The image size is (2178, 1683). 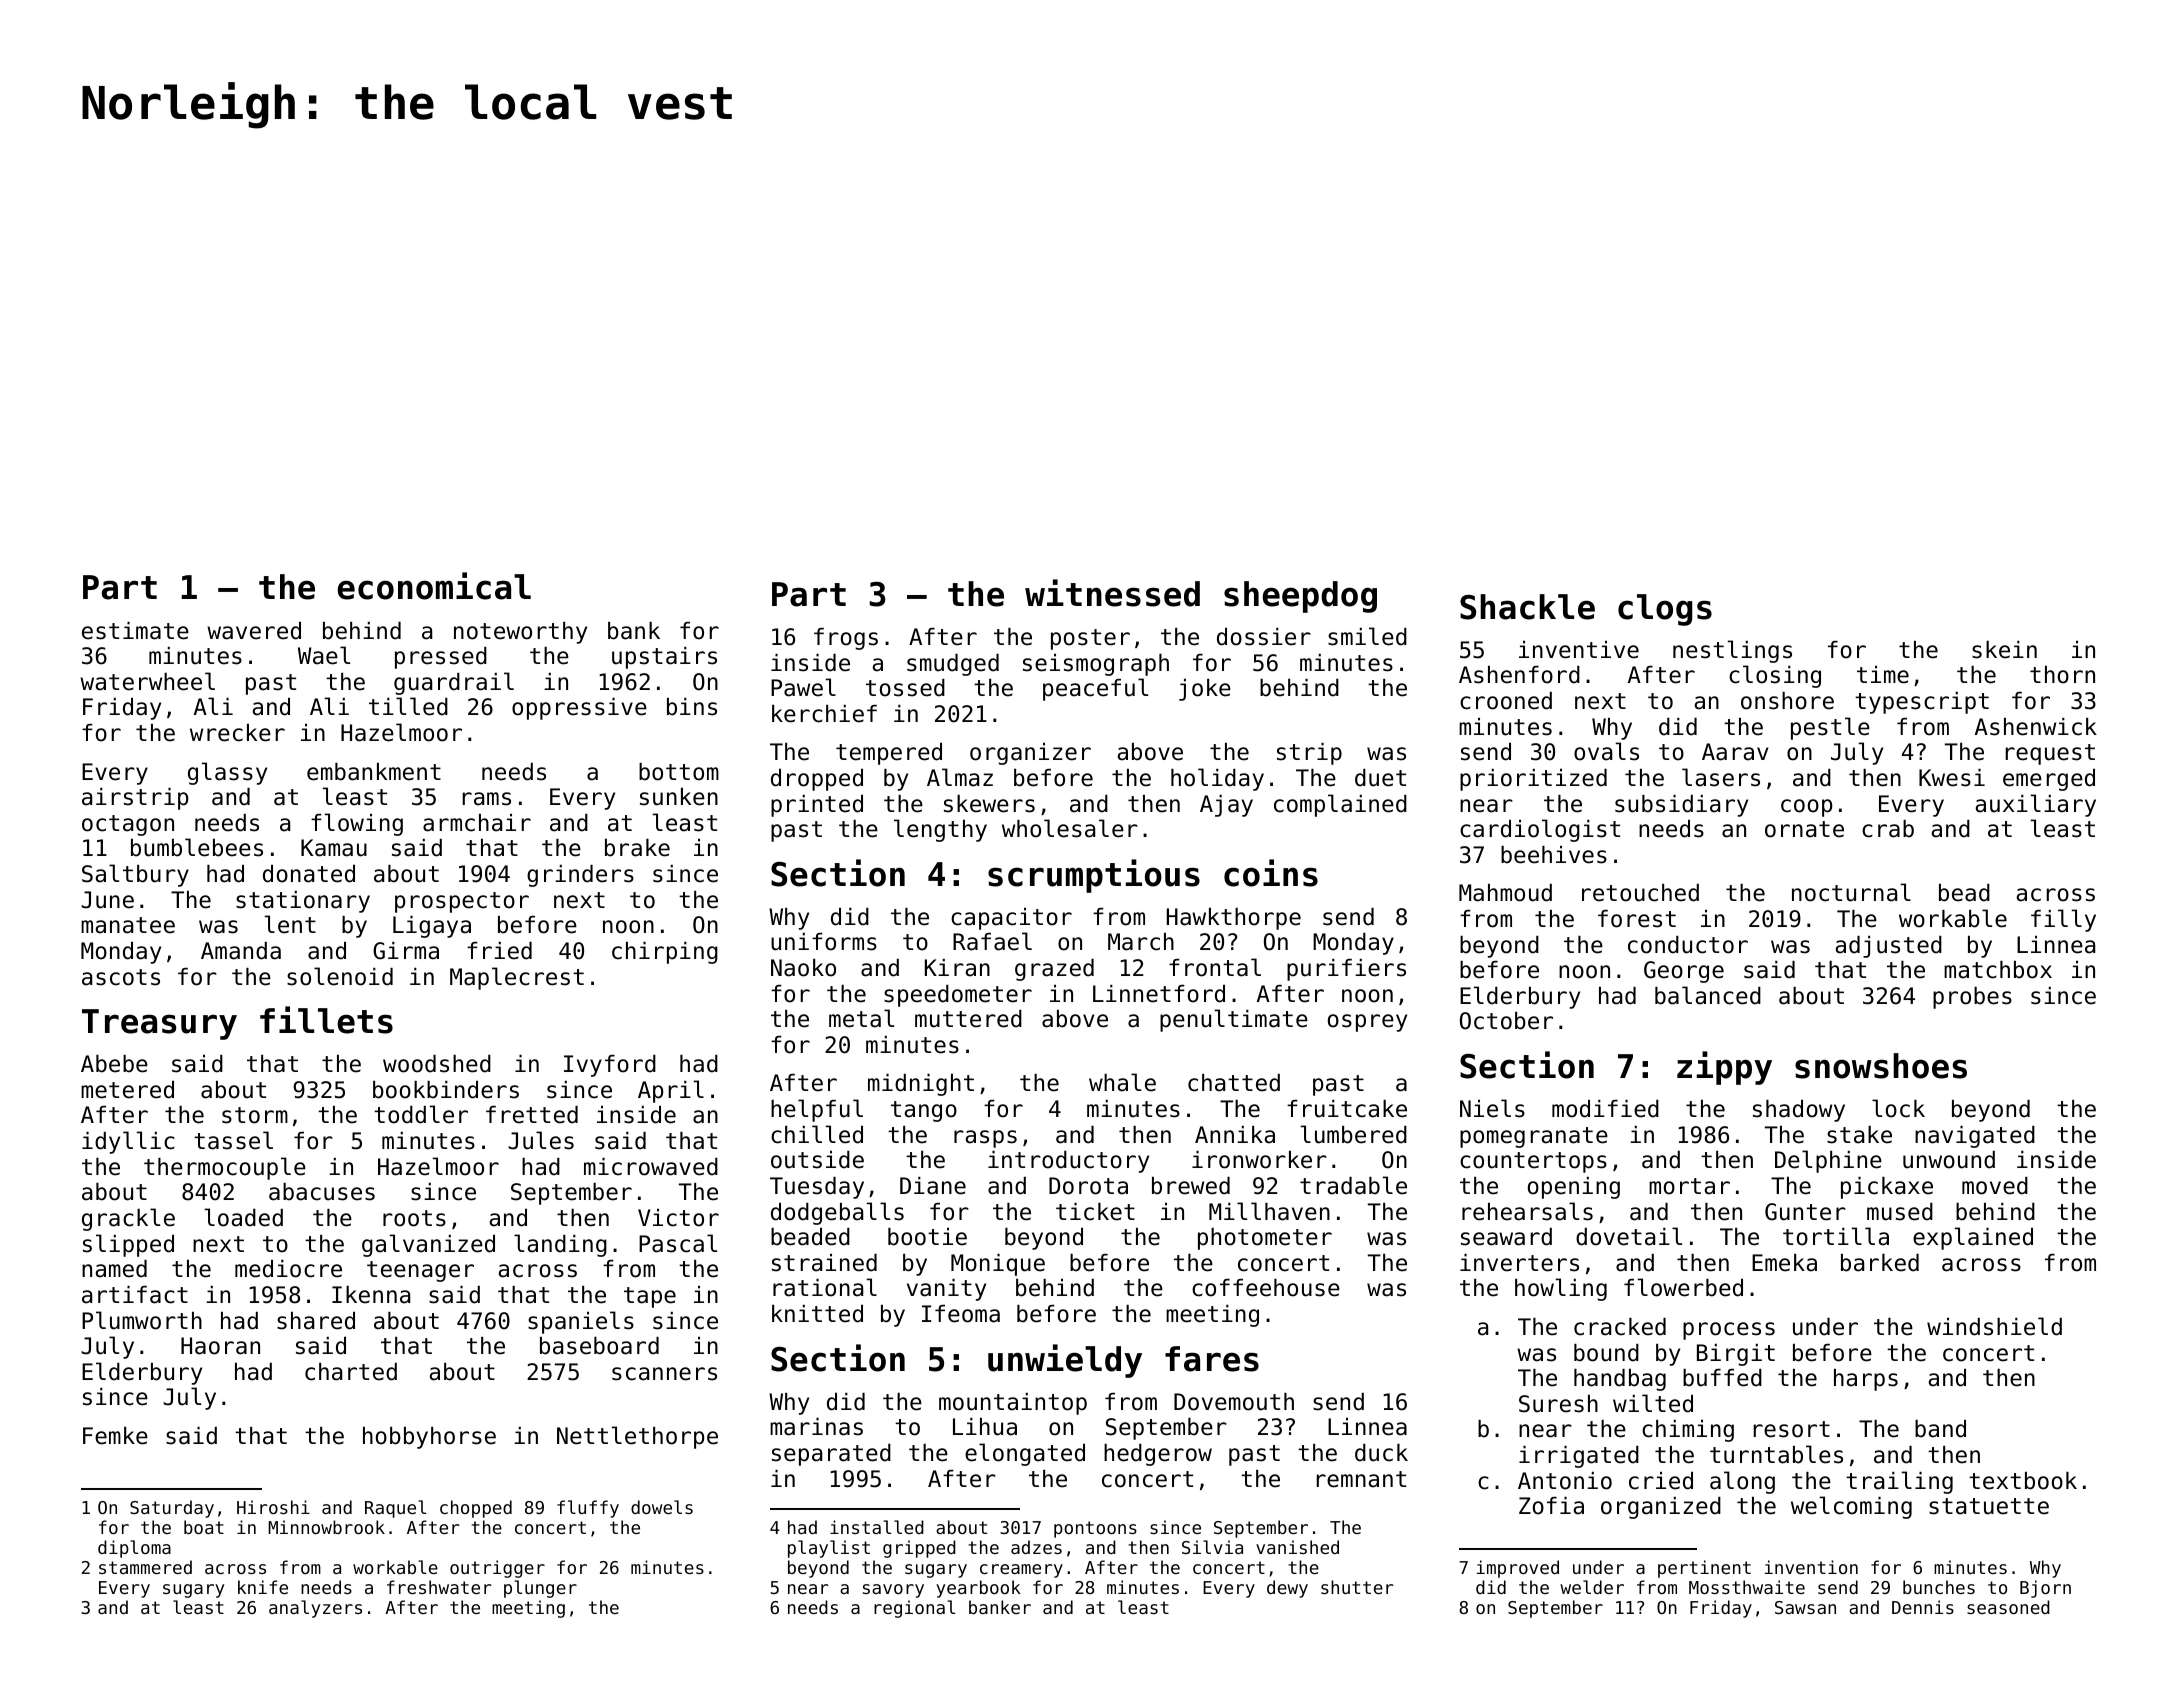 What do you see at coordinates (1606, 751) in the page?
I see `ovals` at bounding box center [1606, 751].
